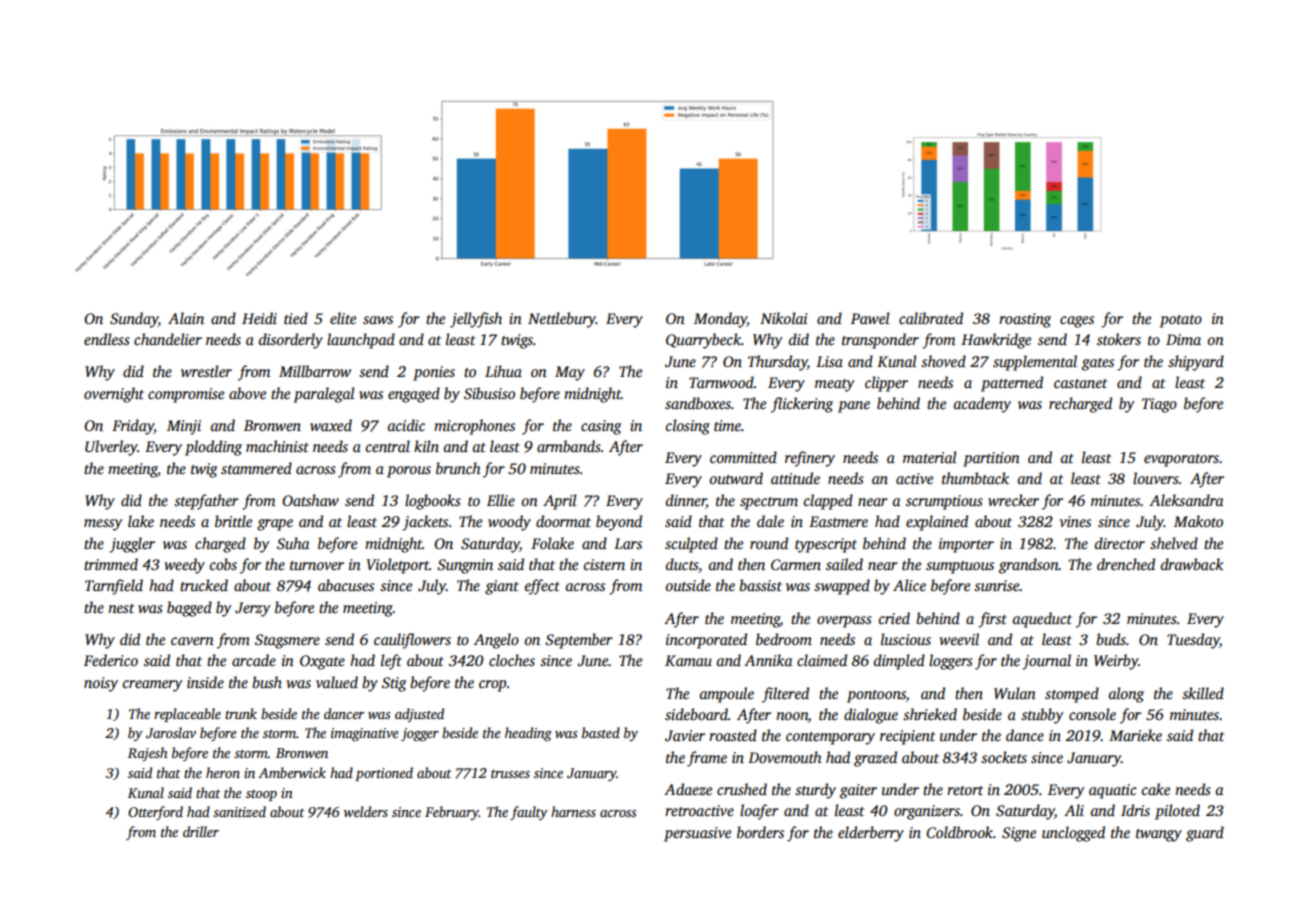 The height and width of the screenshot is (924, 1308). I want to click on Ulverley, so click(111, 448).
